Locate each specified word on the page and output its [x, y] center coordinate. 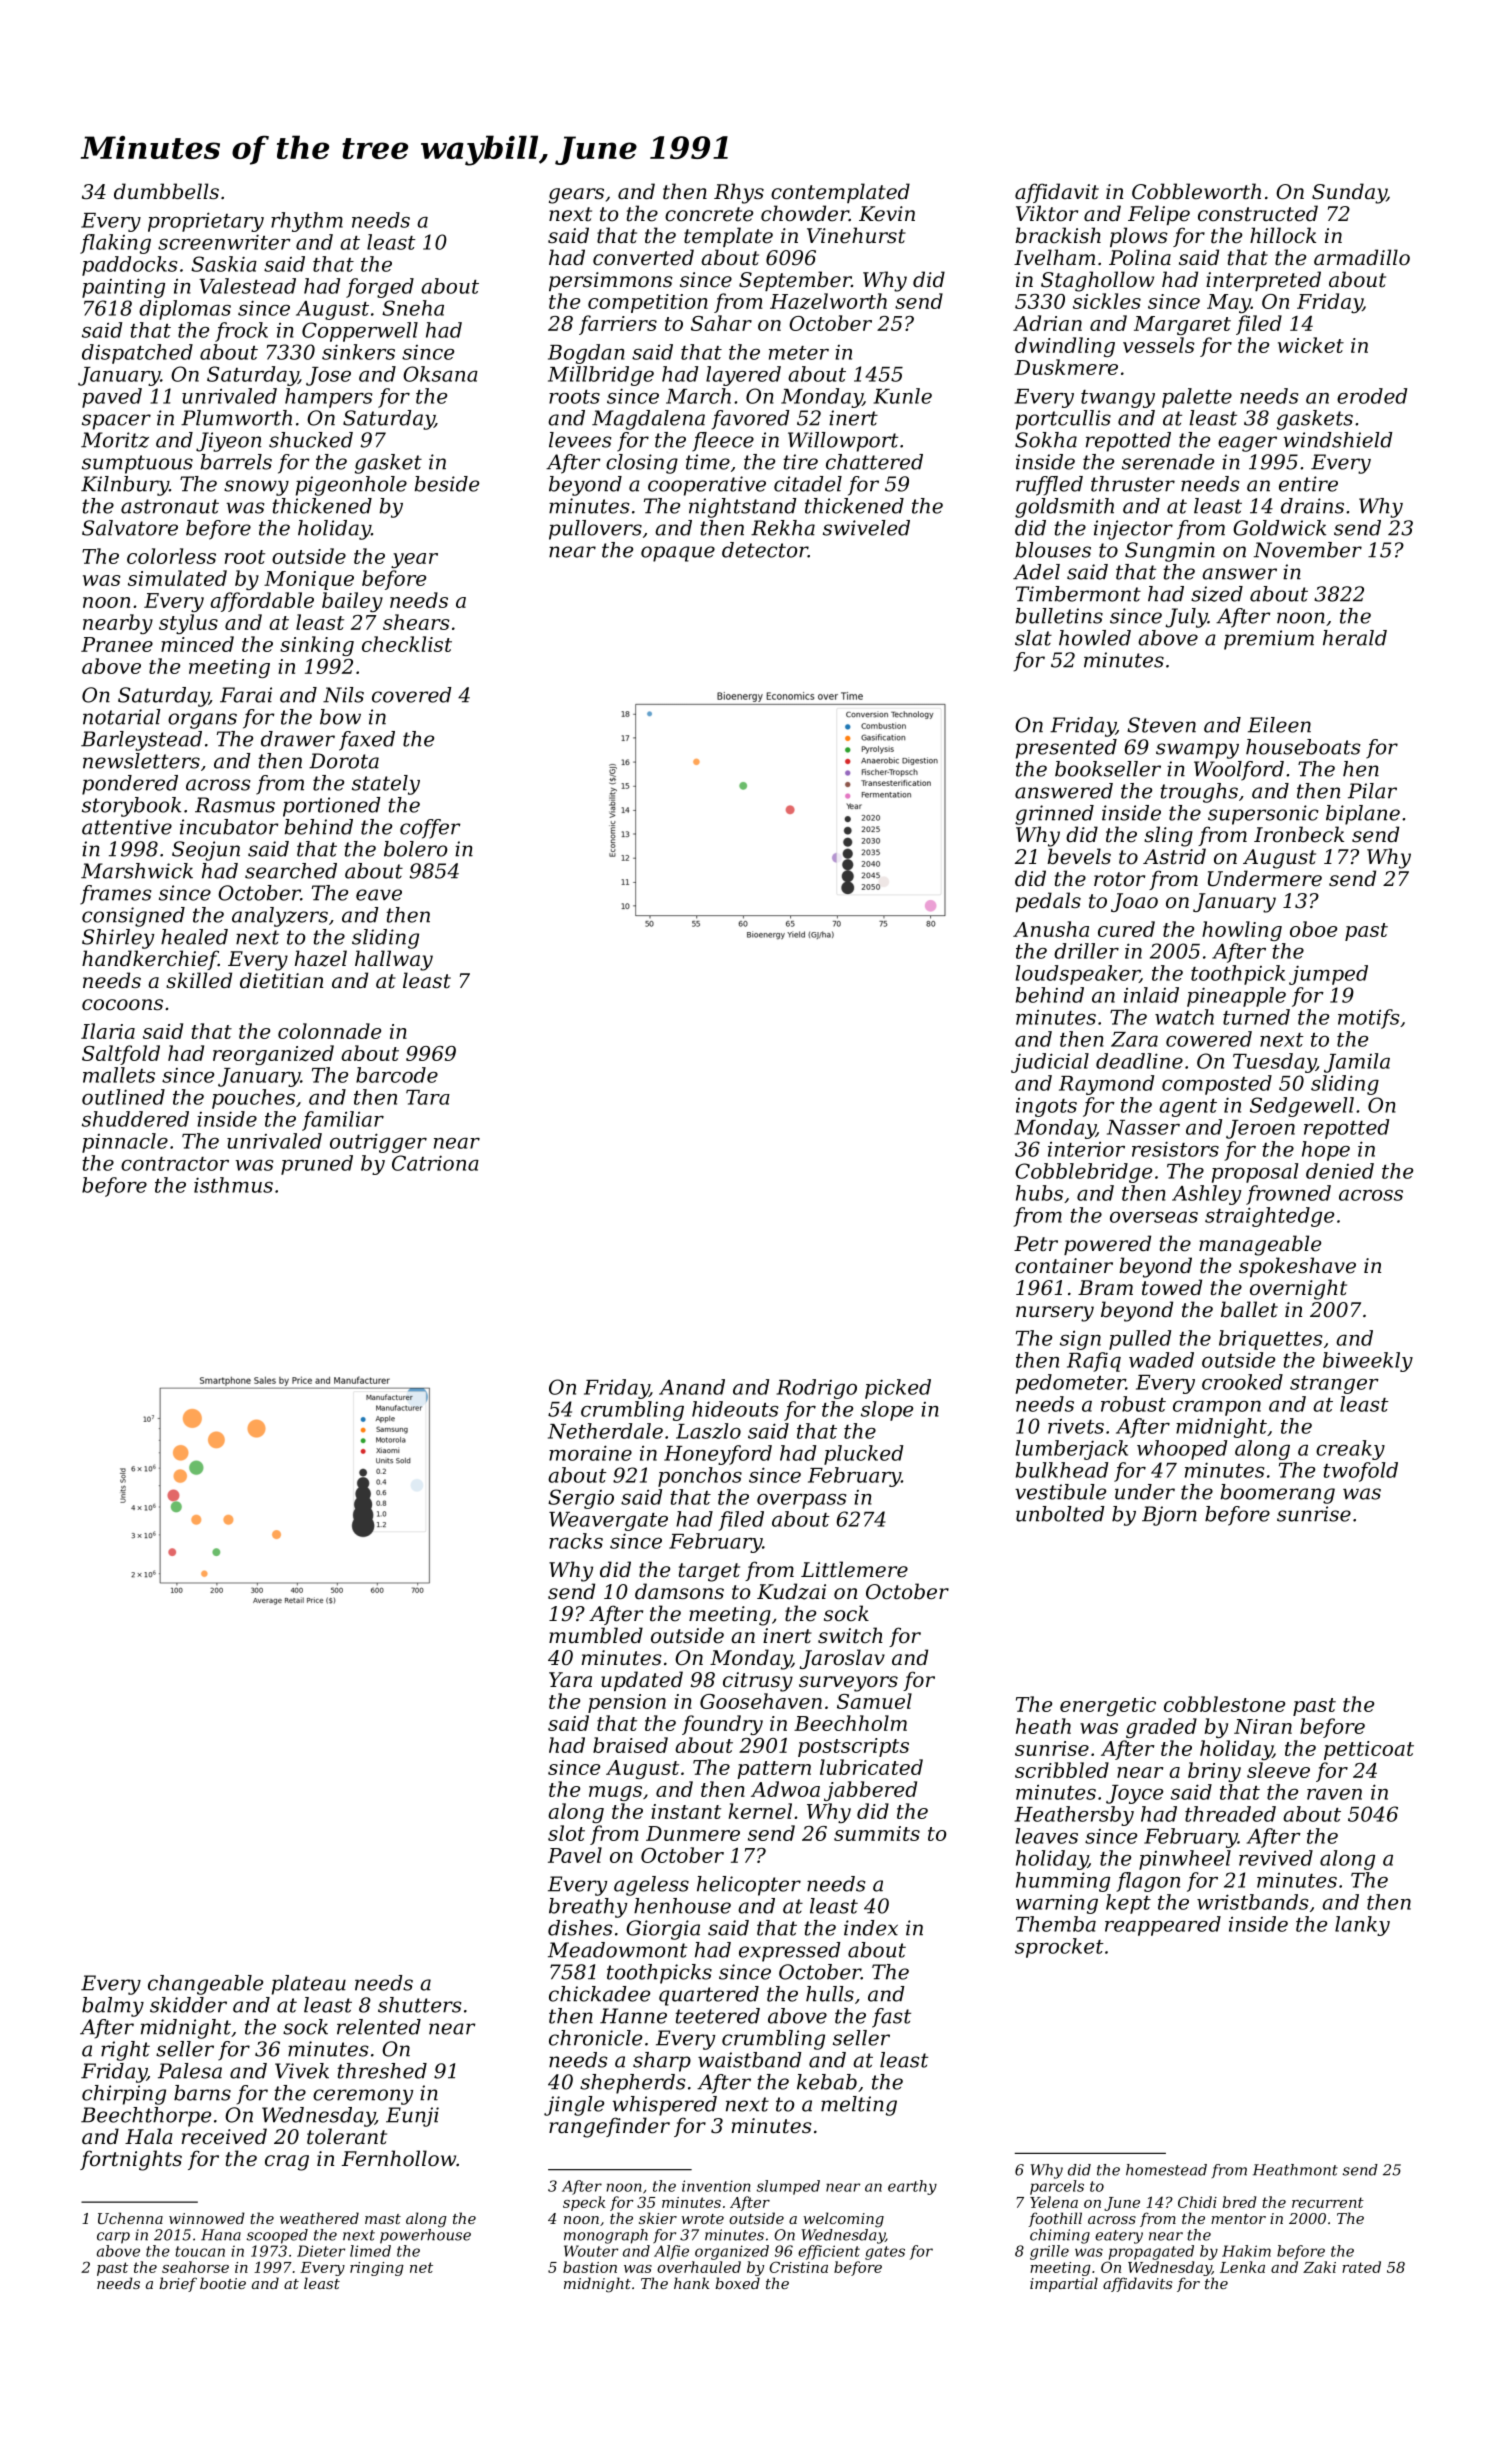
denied [1340, 1171]
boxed [737, 2283]
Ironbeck [1299, 834]
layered [743, 376]
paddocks [129, 266]
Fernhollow [399, 2158]
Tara [428, 1097]
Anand [692, 1387]
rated [1361, 2267]
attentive [127, 827]
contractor [175, 1164]
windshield [1338, 440]
